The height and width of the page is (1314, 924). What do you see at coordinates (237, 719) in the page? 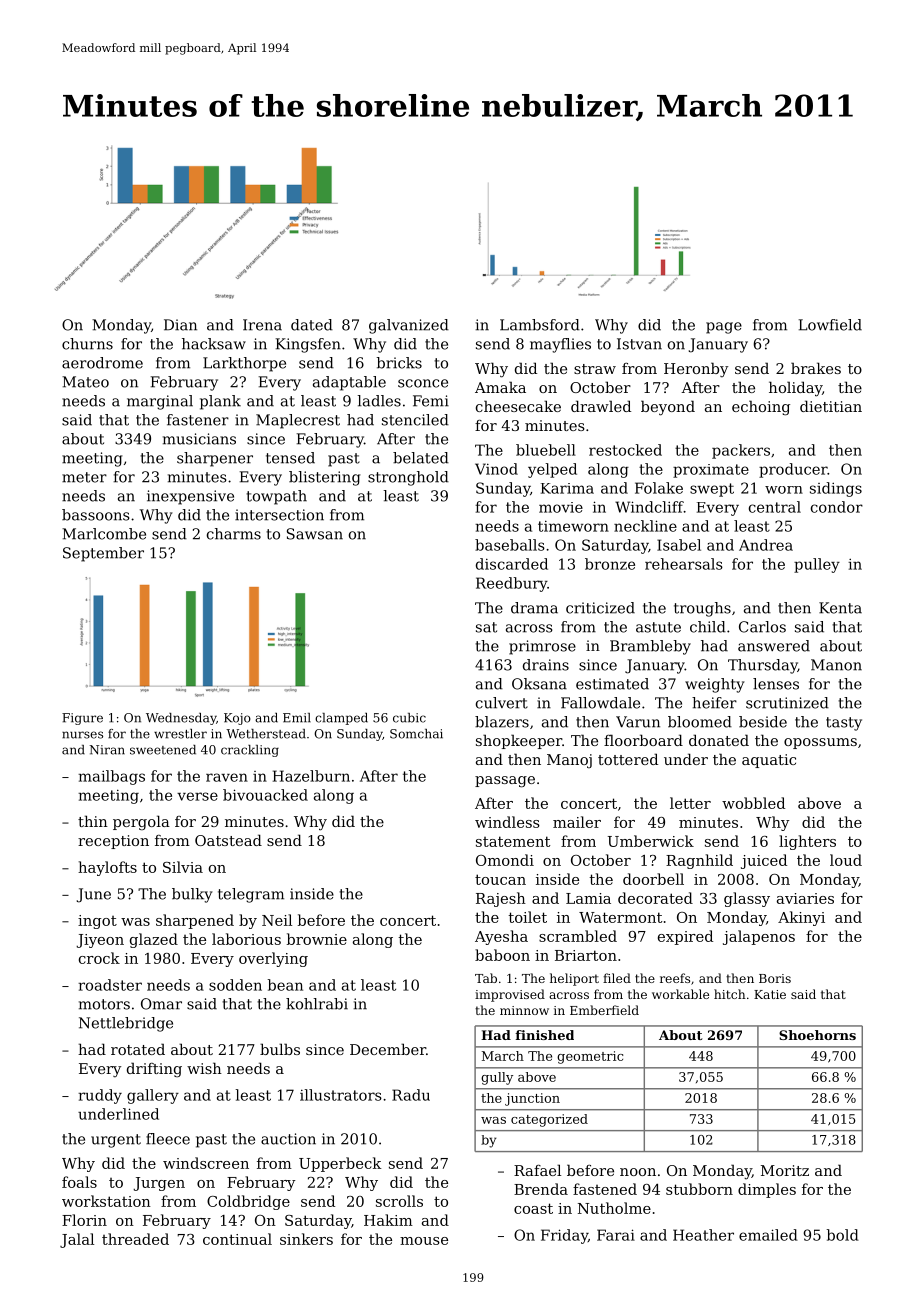
I see `Kojo` at bounding box center [237, 719].
